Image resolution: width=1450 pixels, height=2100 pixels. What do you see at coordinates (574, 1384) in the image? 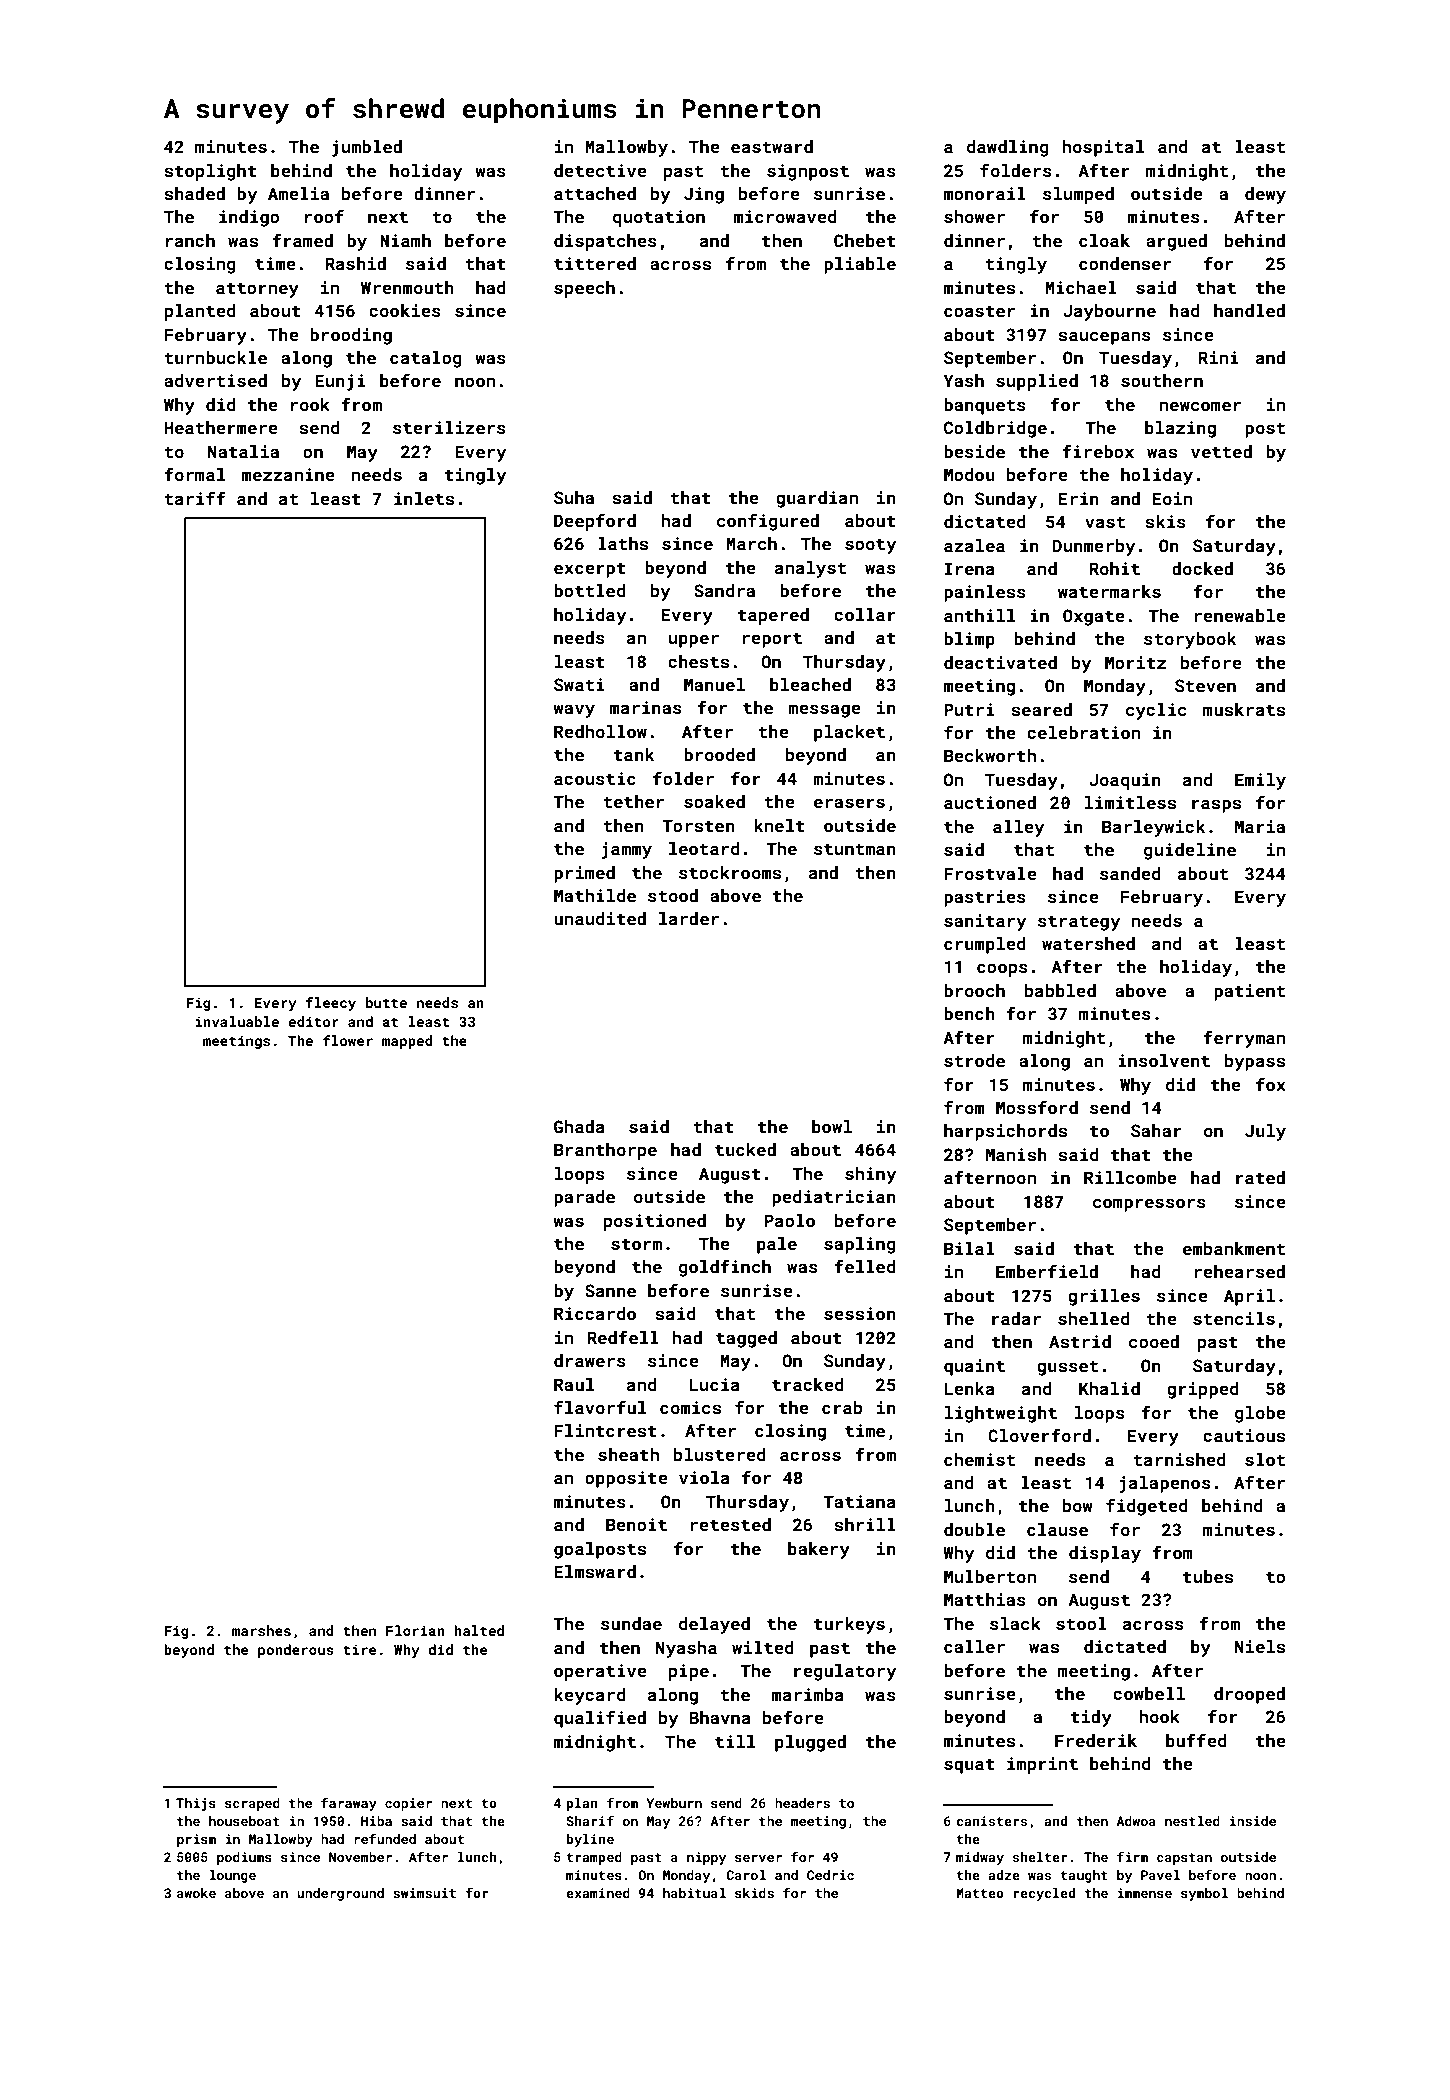
I see `Raul` at bounding box center [574, 1384].
